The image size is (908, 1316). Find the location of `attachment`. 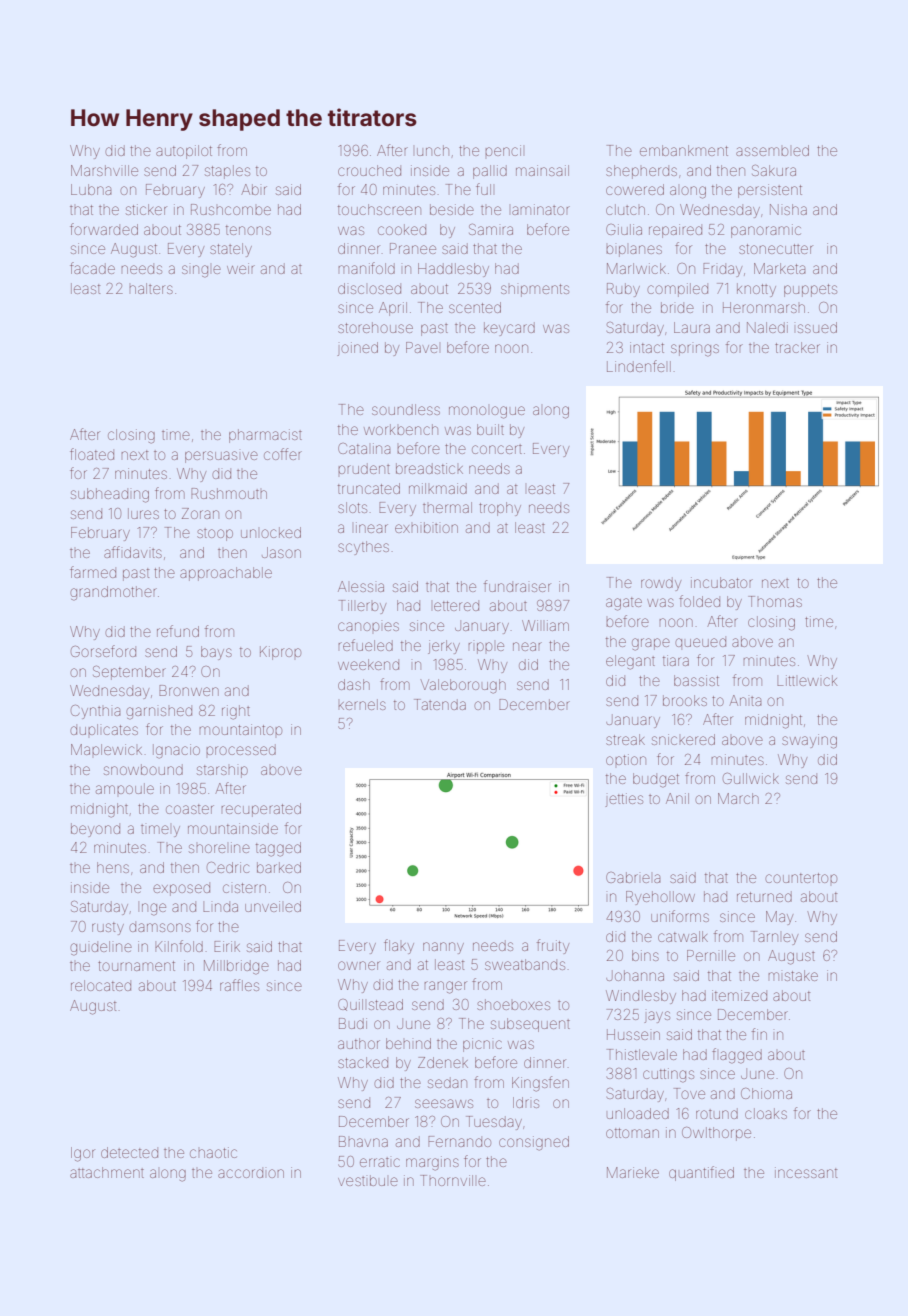

attachment is located at coordinates (107, 1172).
